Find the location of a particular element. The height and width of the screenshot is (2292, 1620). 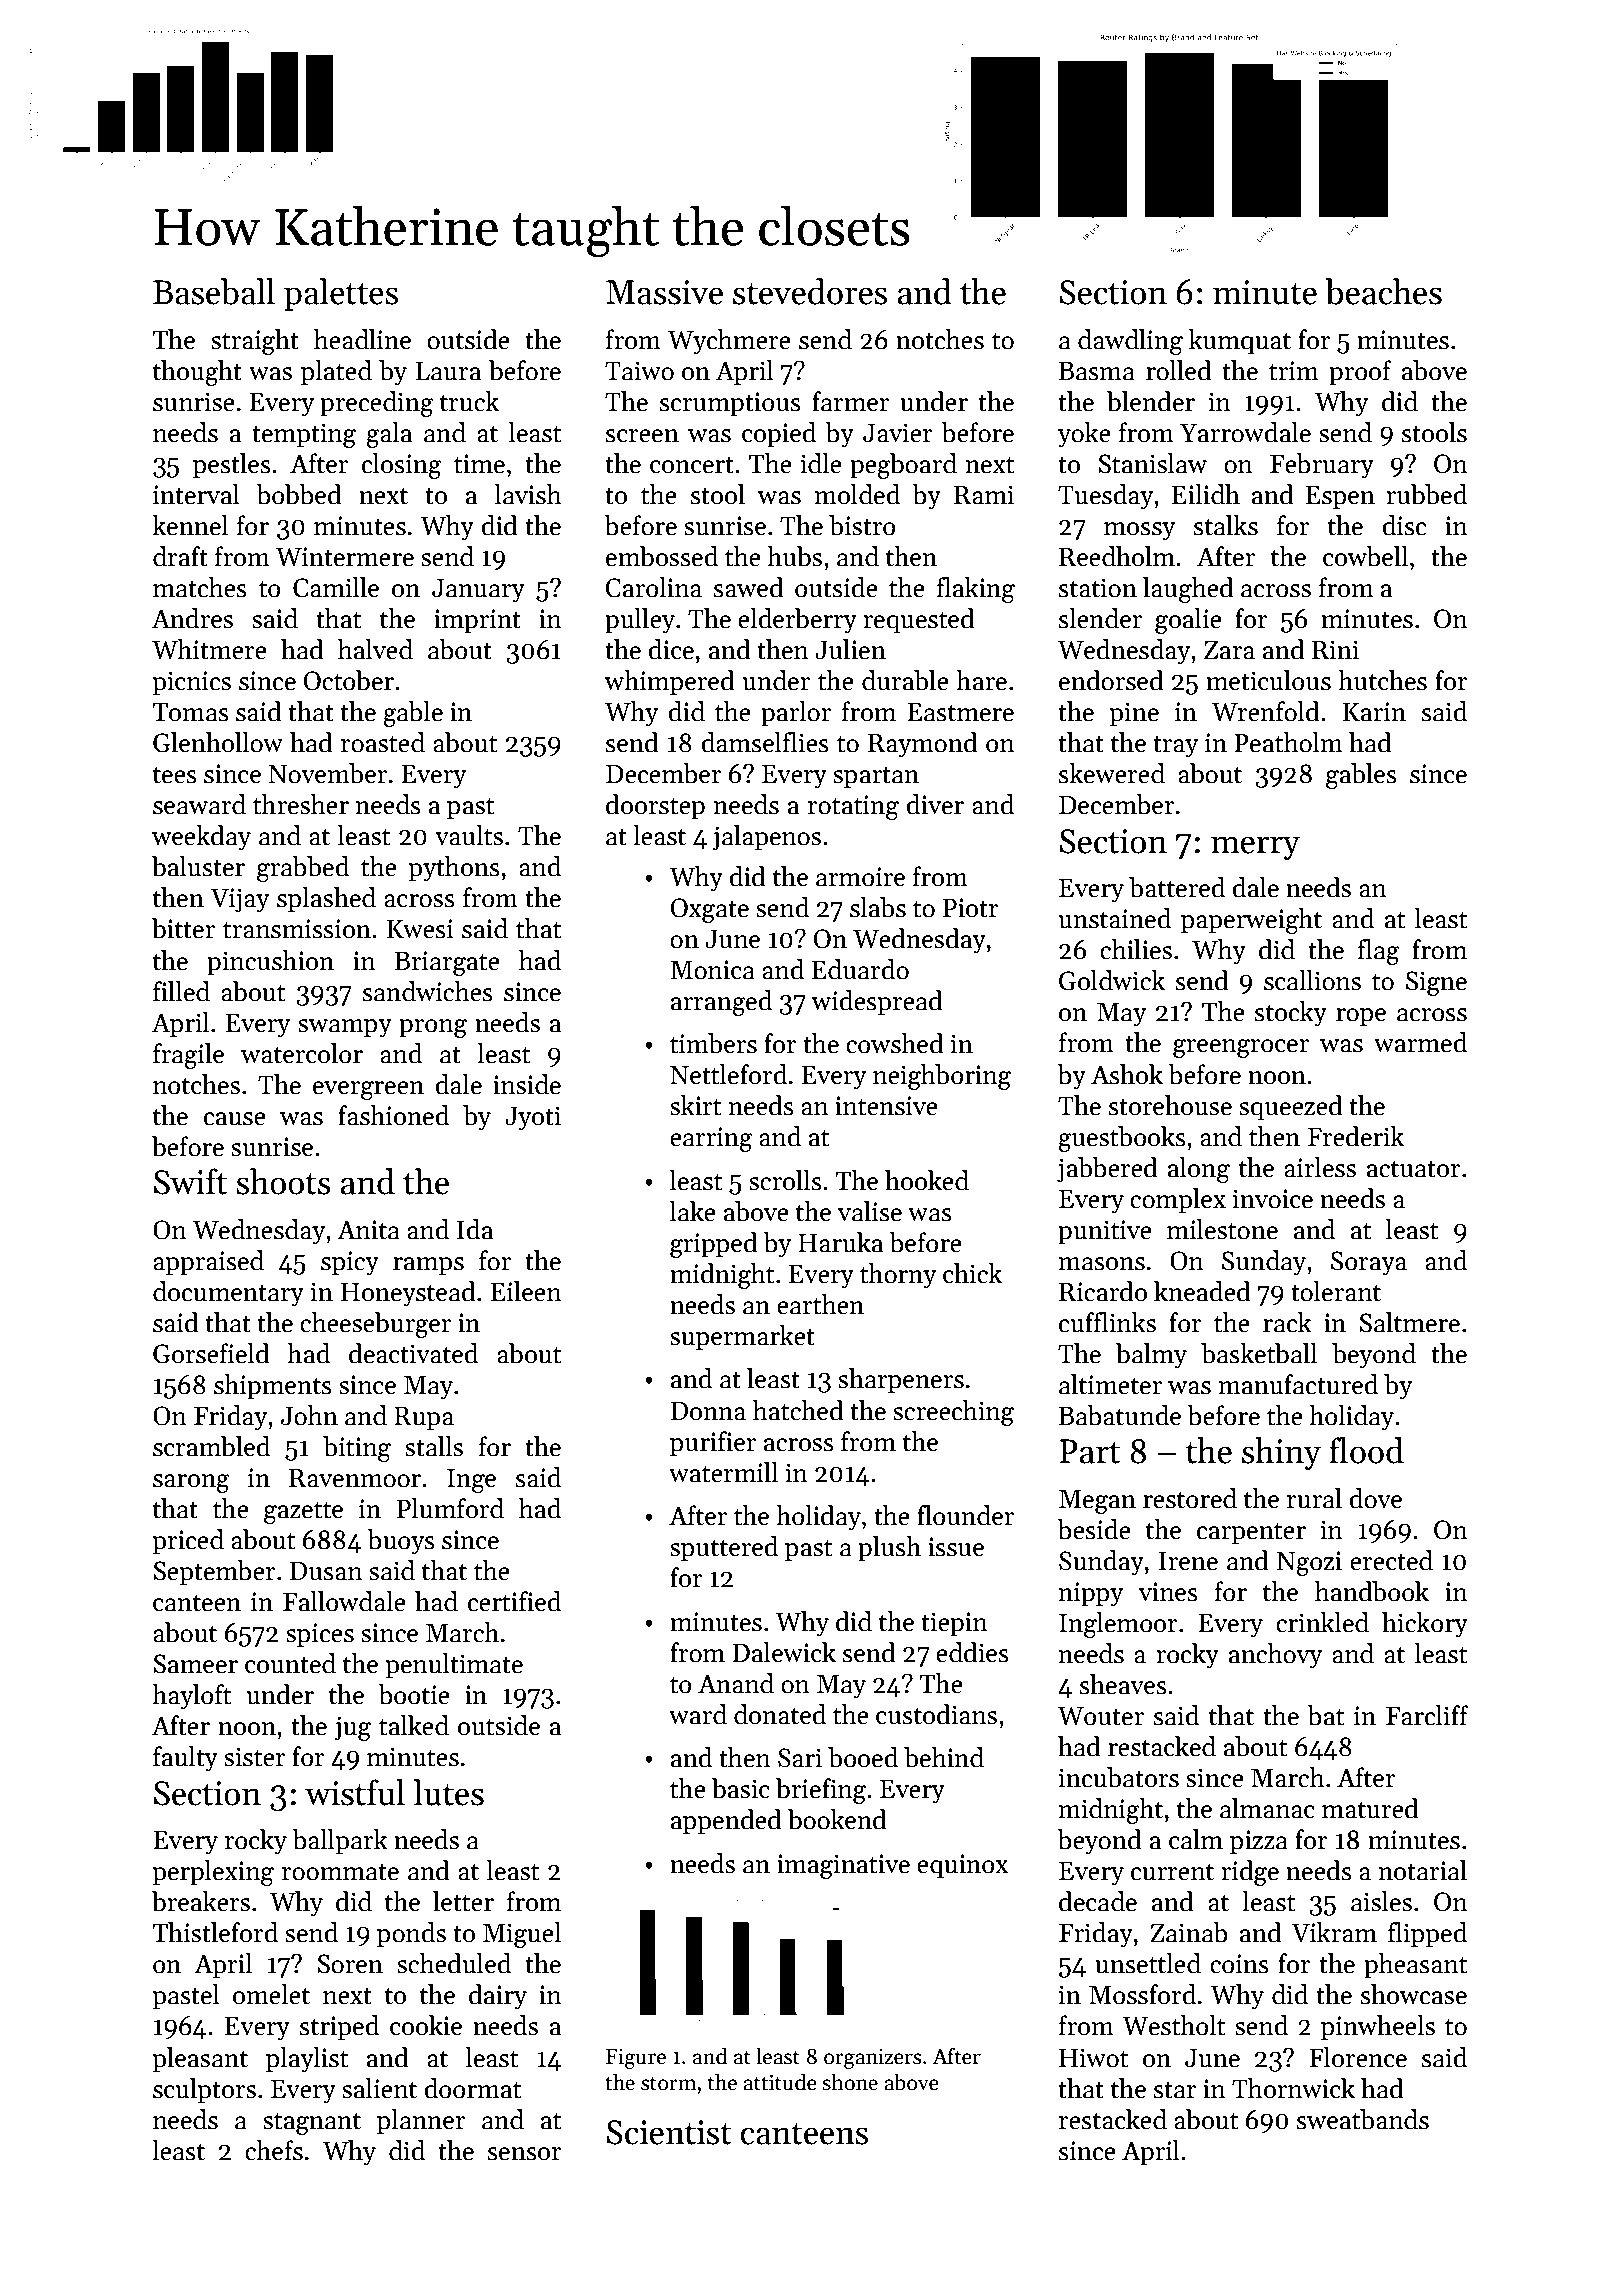

shone is located at coordinates (850, 2082).
